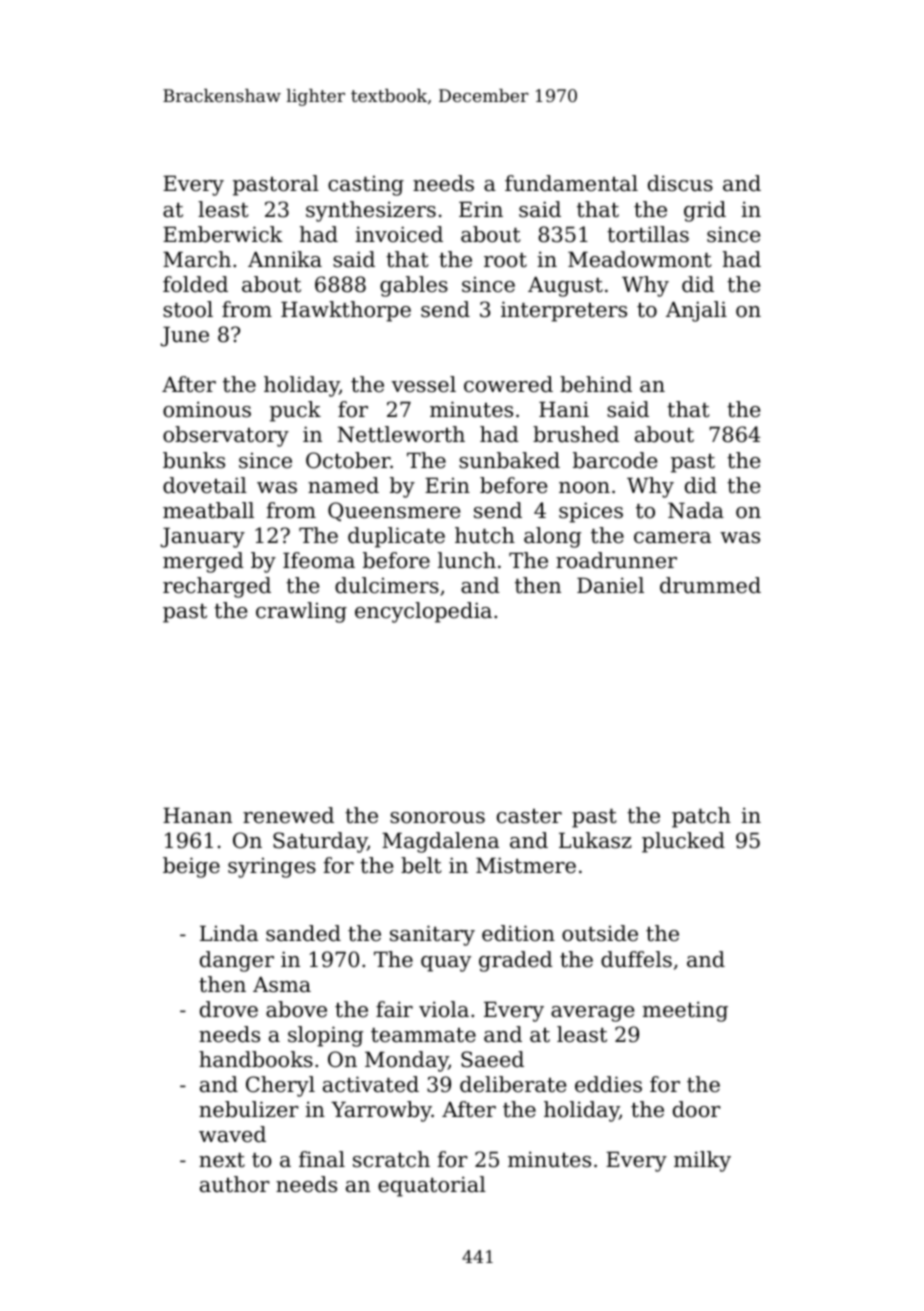  Describe the element at coordinates (232, 1134) in the screenshot. I see `waved` at that location.
